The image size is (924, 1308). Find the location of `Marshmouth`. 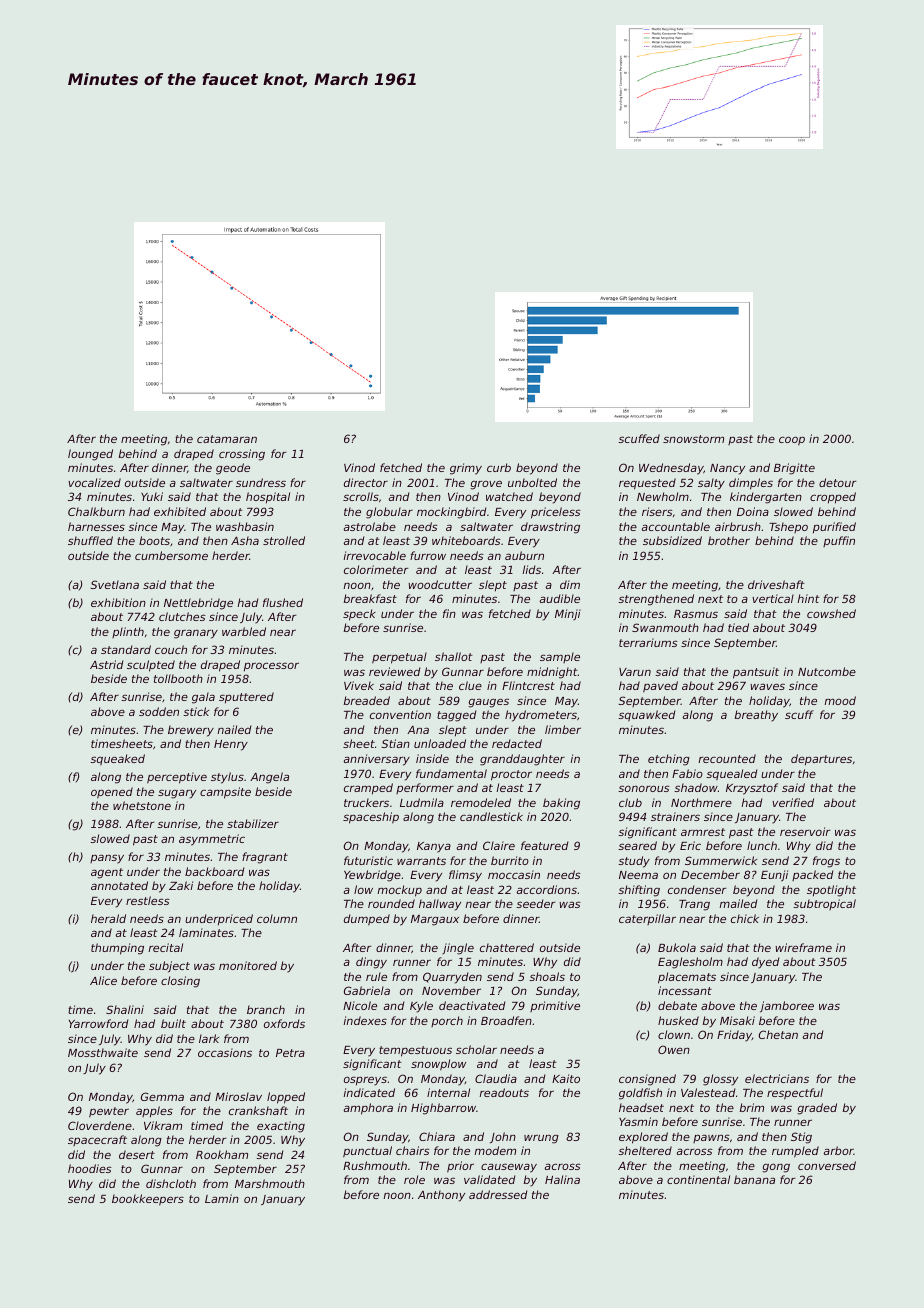

Marshmouth is located at coordinates (270, 1183).
